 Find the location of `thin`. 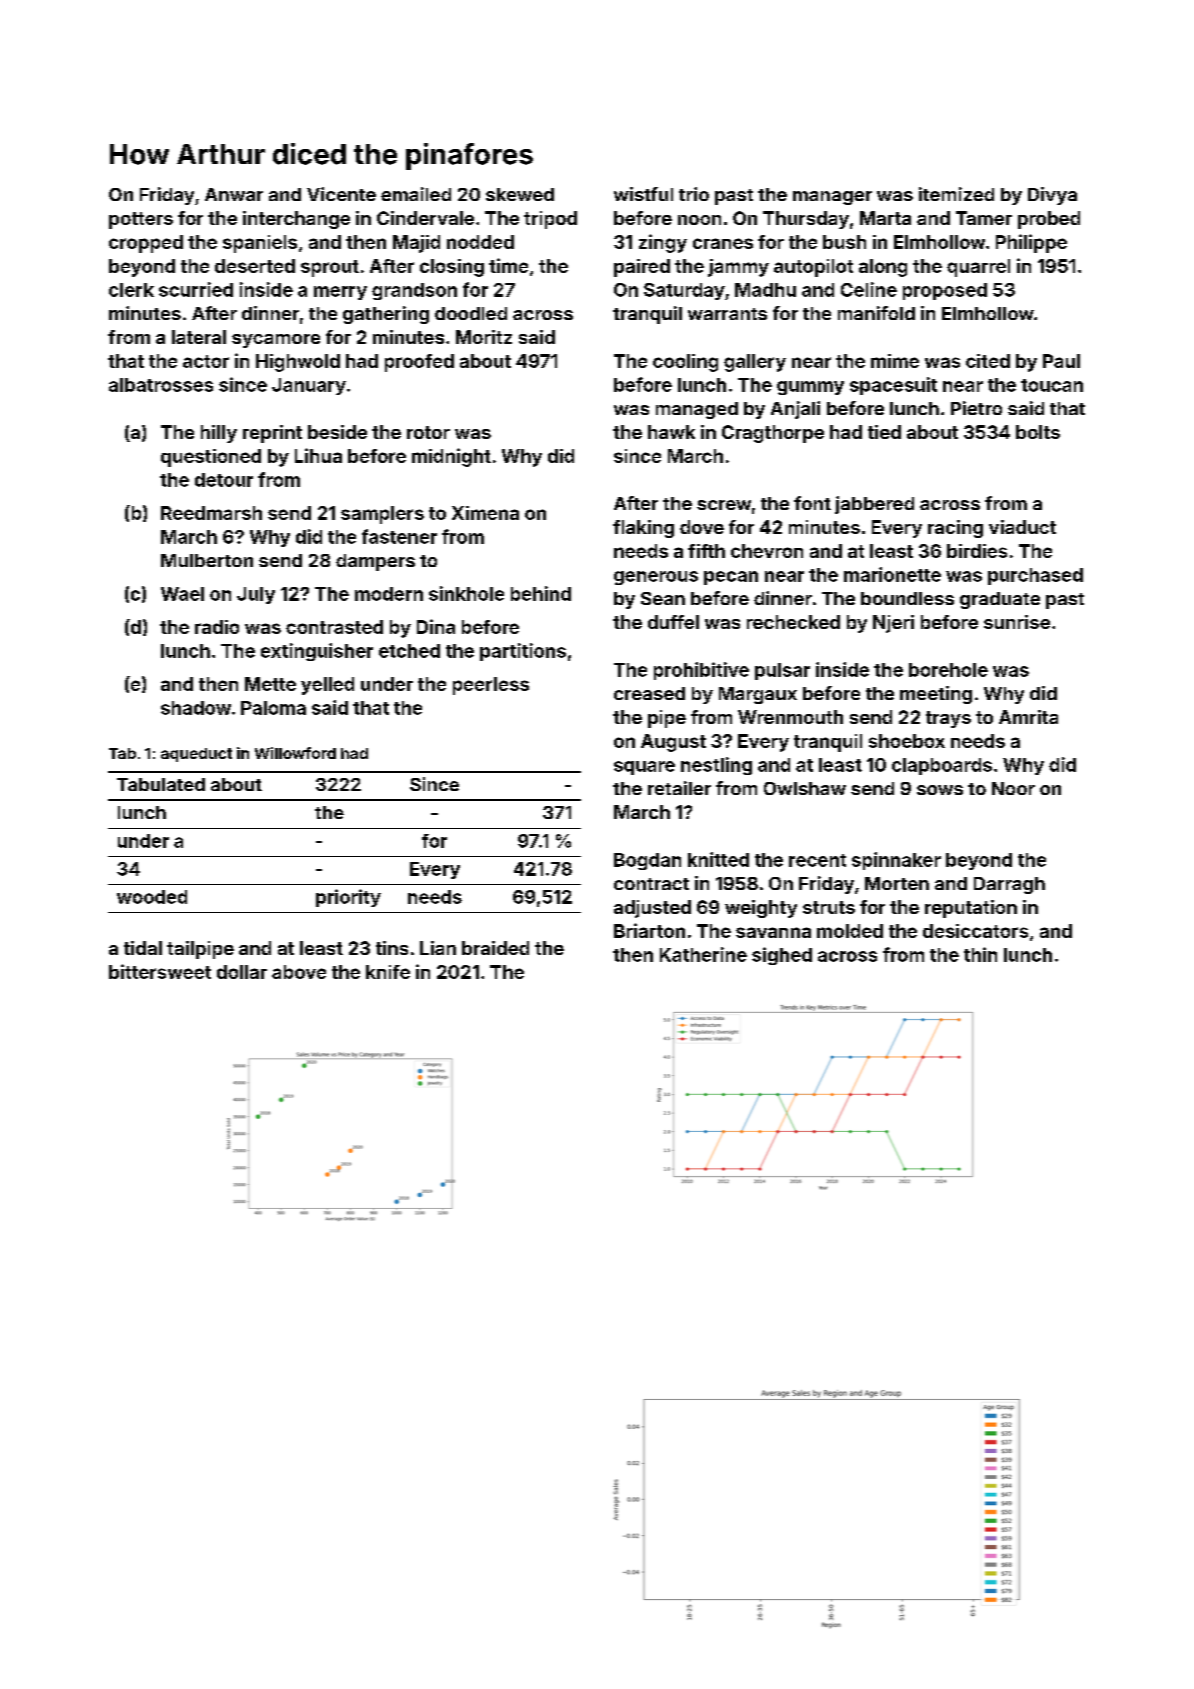

thin is located at coordinates (980, 954).
